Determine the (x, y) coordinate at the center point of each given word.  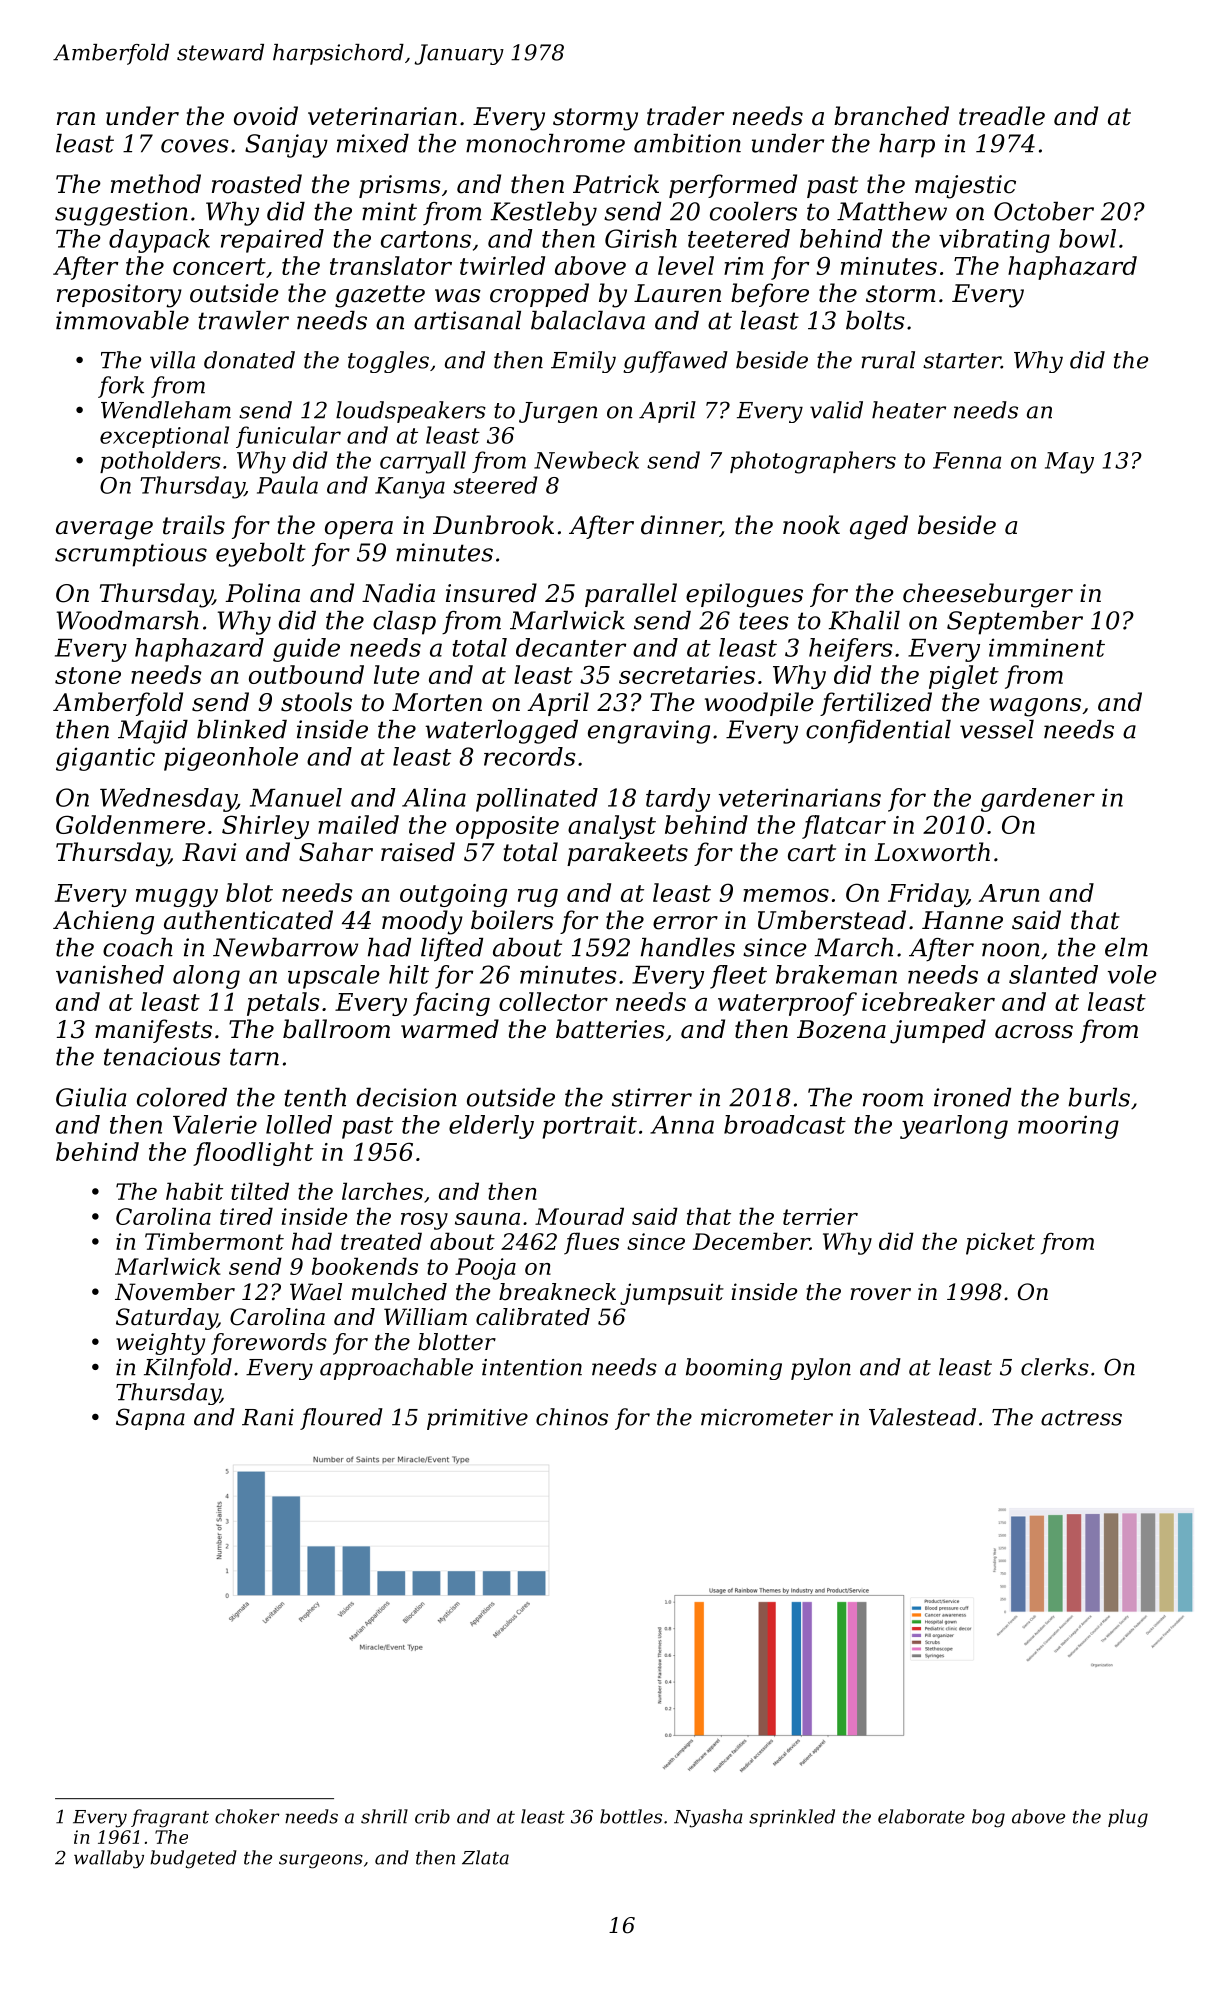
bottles (631, 1816)
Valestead (922, 1417)
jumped (938, 1031)
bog (988, 1818)
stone (88, 675)
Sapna (150, 1419)
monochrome (545, 143)
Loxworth (932, 852)
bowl (1087, 238)
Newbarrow (285, 947)
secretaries (687, 675)
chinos (572, 1417)
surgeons (321, 1861)
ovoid (266, 116)
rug (538, 898)
